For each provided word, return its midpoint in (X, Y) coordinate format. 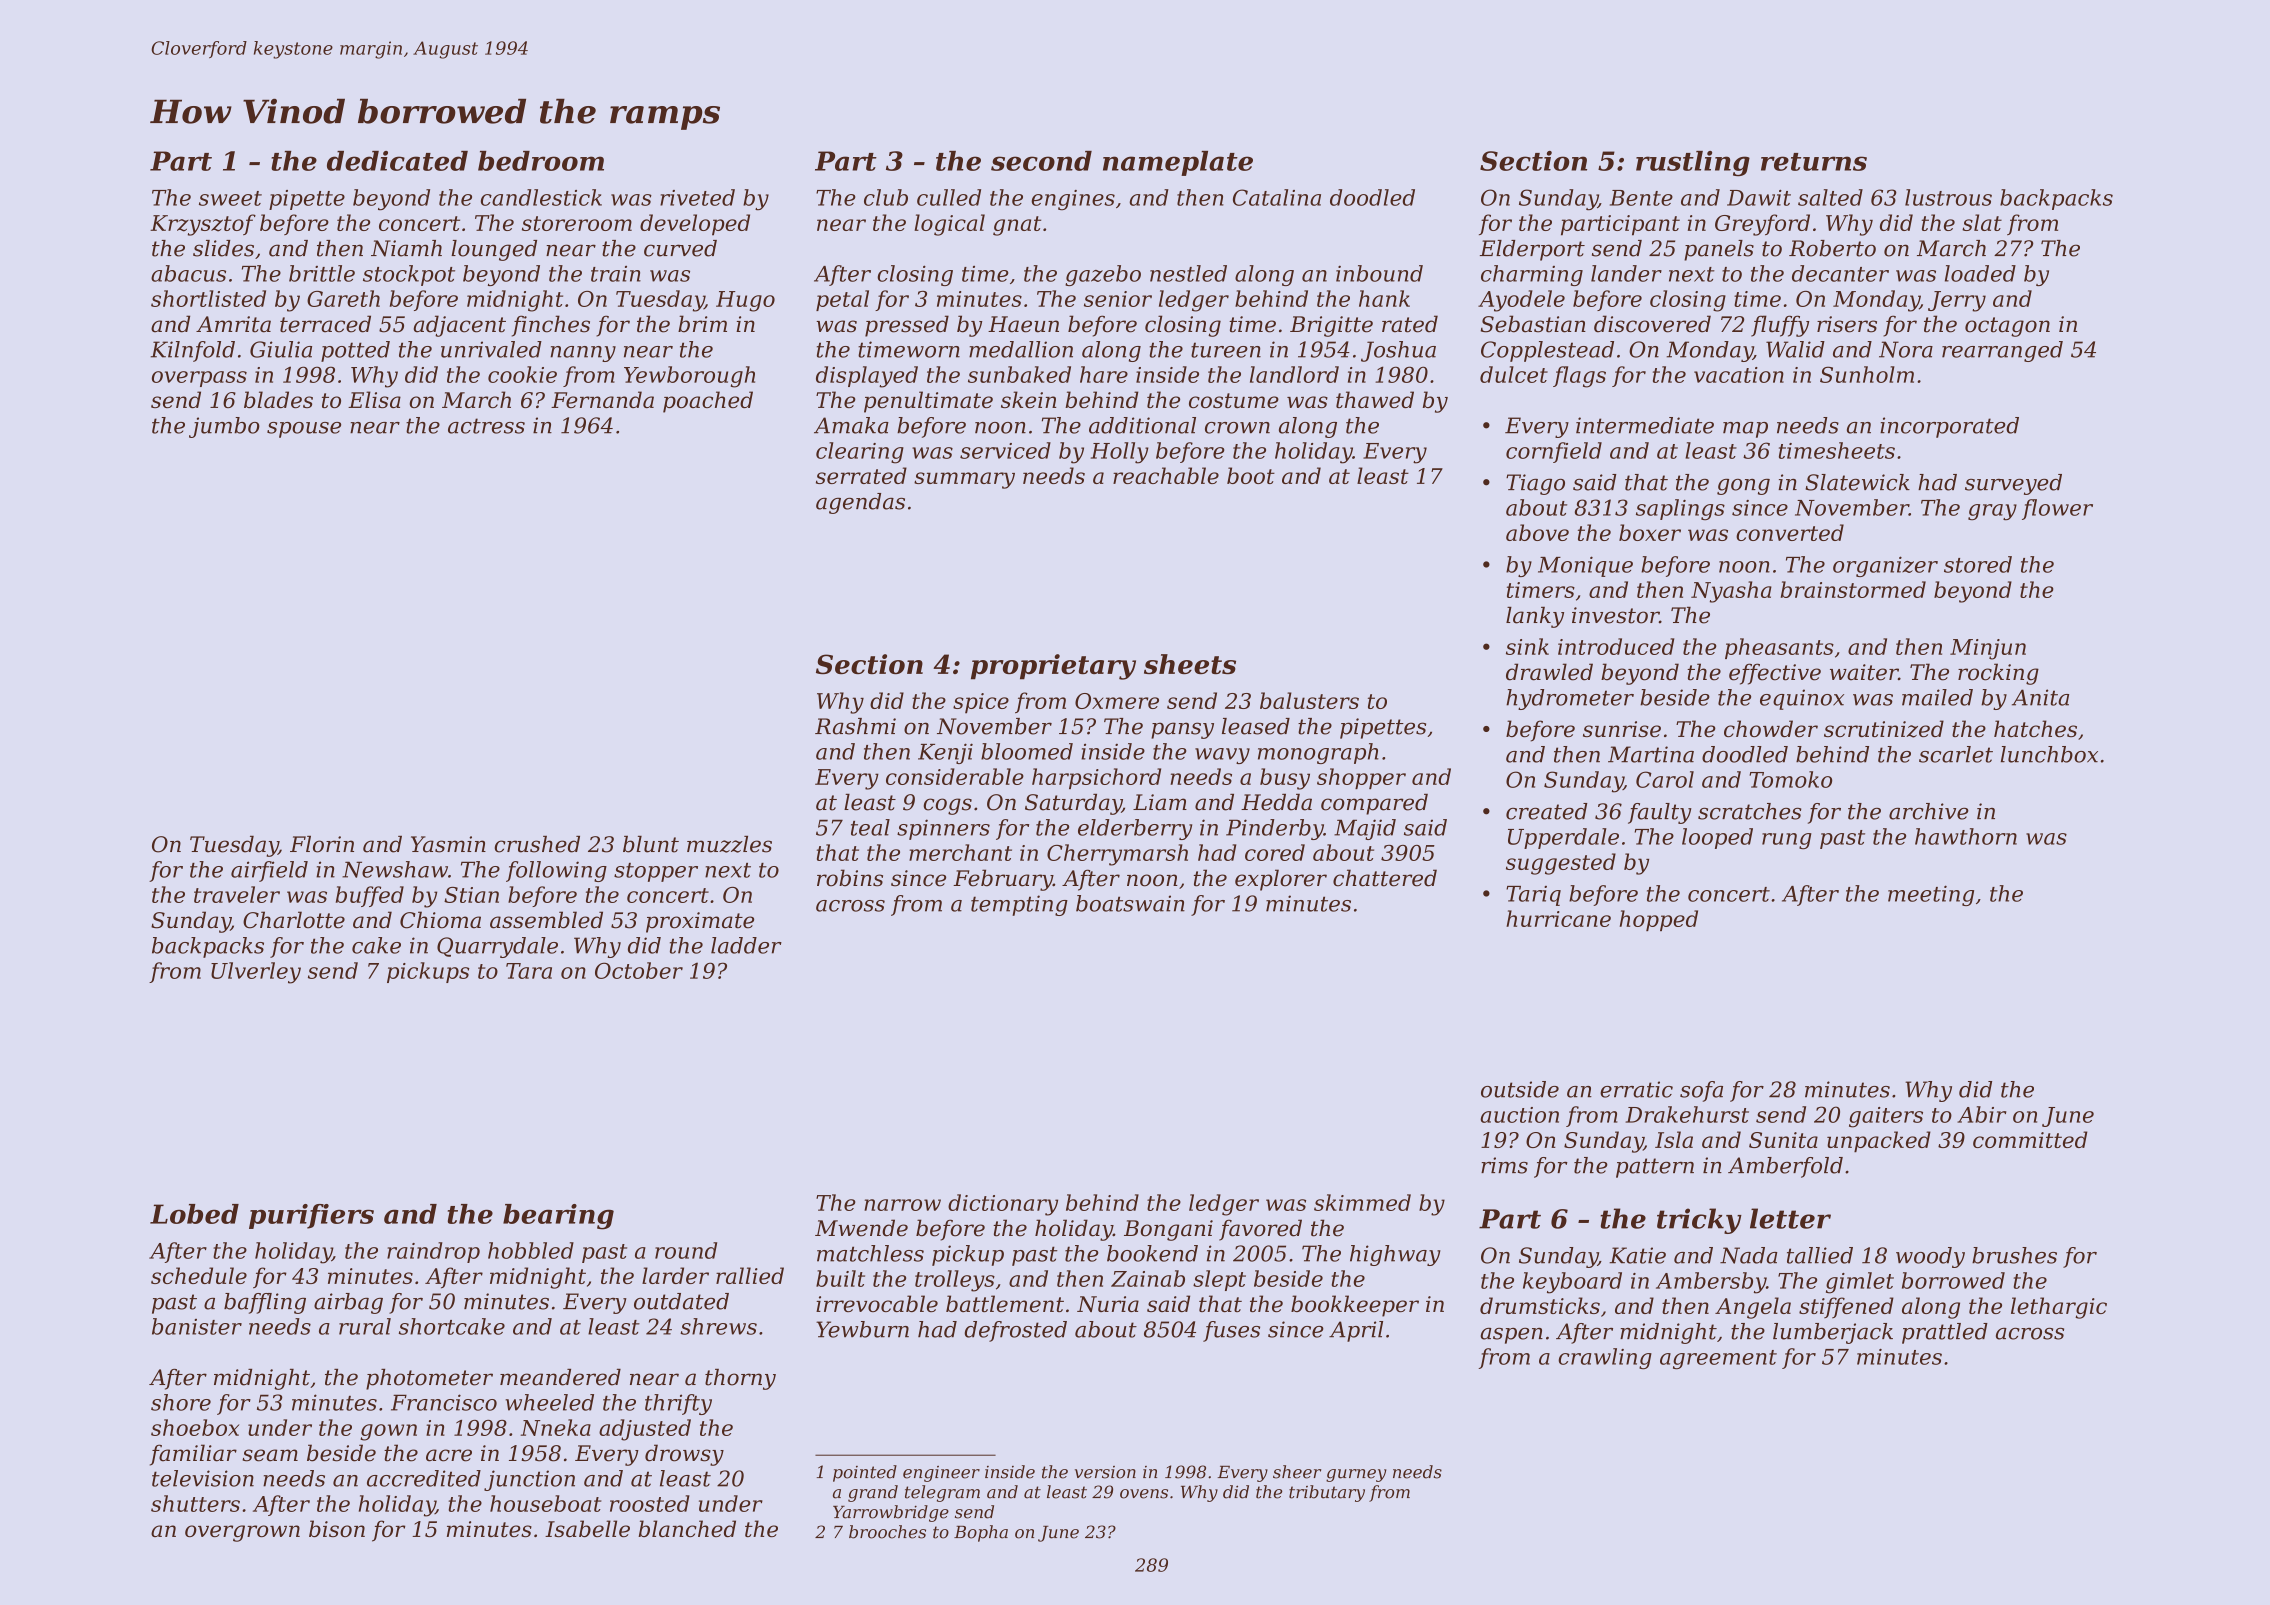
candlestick (541, 197)
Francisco (444, 1402)
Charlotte (294, 920)
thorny (740, 1379)
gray (1992, 512)
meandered (560, 1377)
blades (278, 399)
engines (1073, 200)
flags (1579, 377)
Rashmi (855, 726)
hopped (1659, 920)
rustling (1693, 164)
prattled (1945, 1333)
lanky (1535, 617)
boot (1251, 475)
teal (870, 827)
